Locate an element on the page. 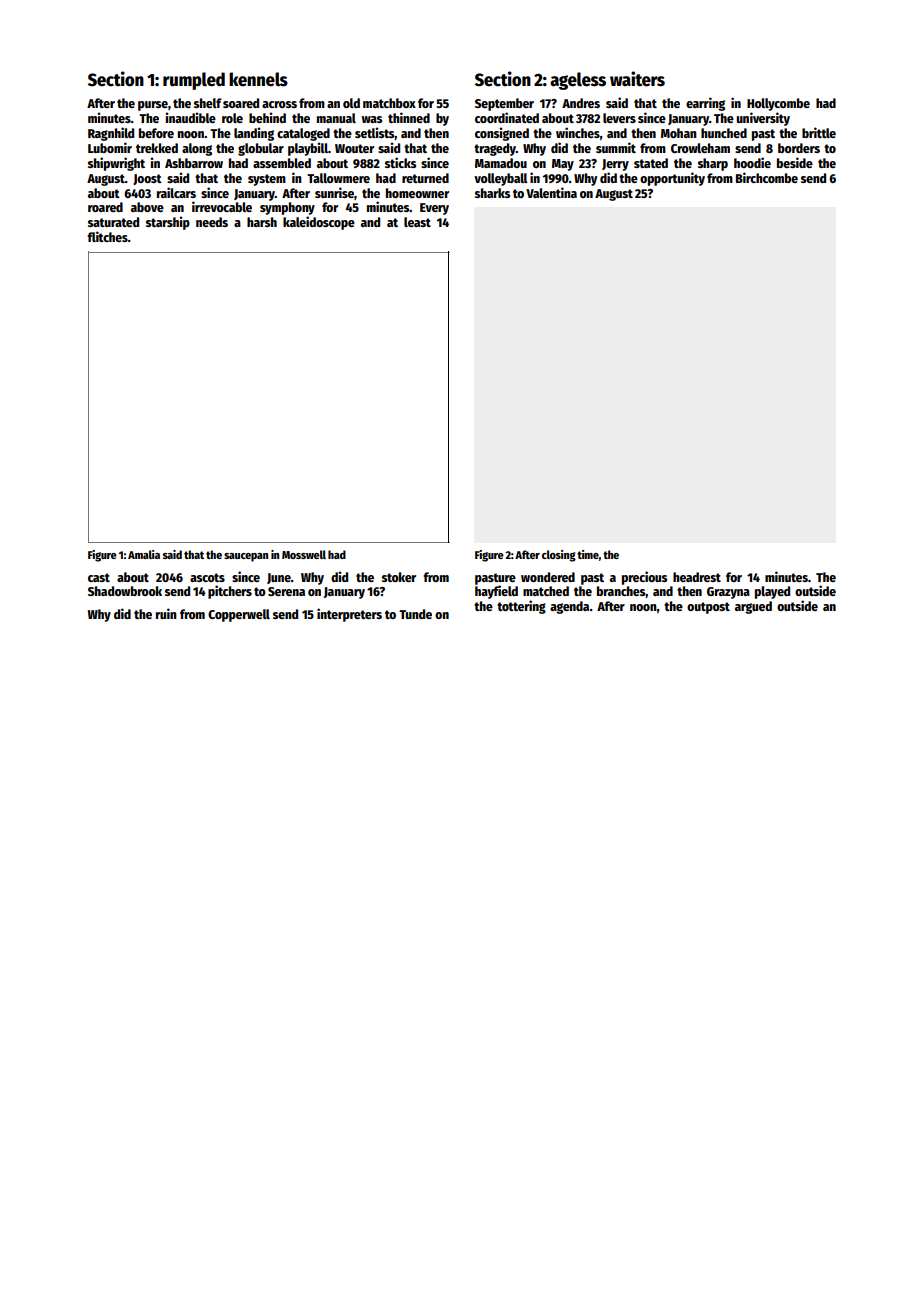  Tunde is located at coordinates (415, 614).
